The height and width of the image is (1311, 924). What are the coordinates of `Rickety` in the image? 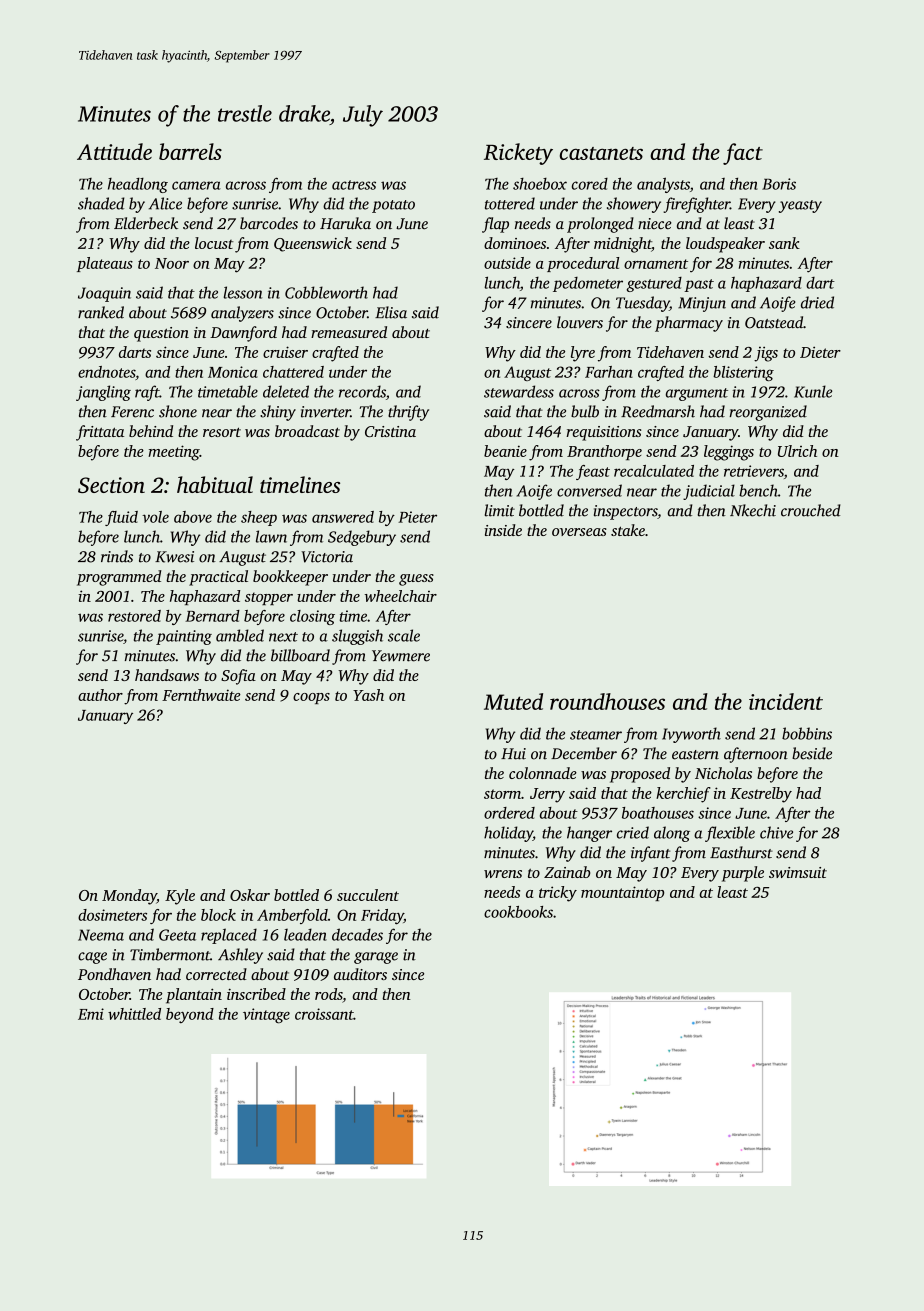 It's located at (518, 154).
